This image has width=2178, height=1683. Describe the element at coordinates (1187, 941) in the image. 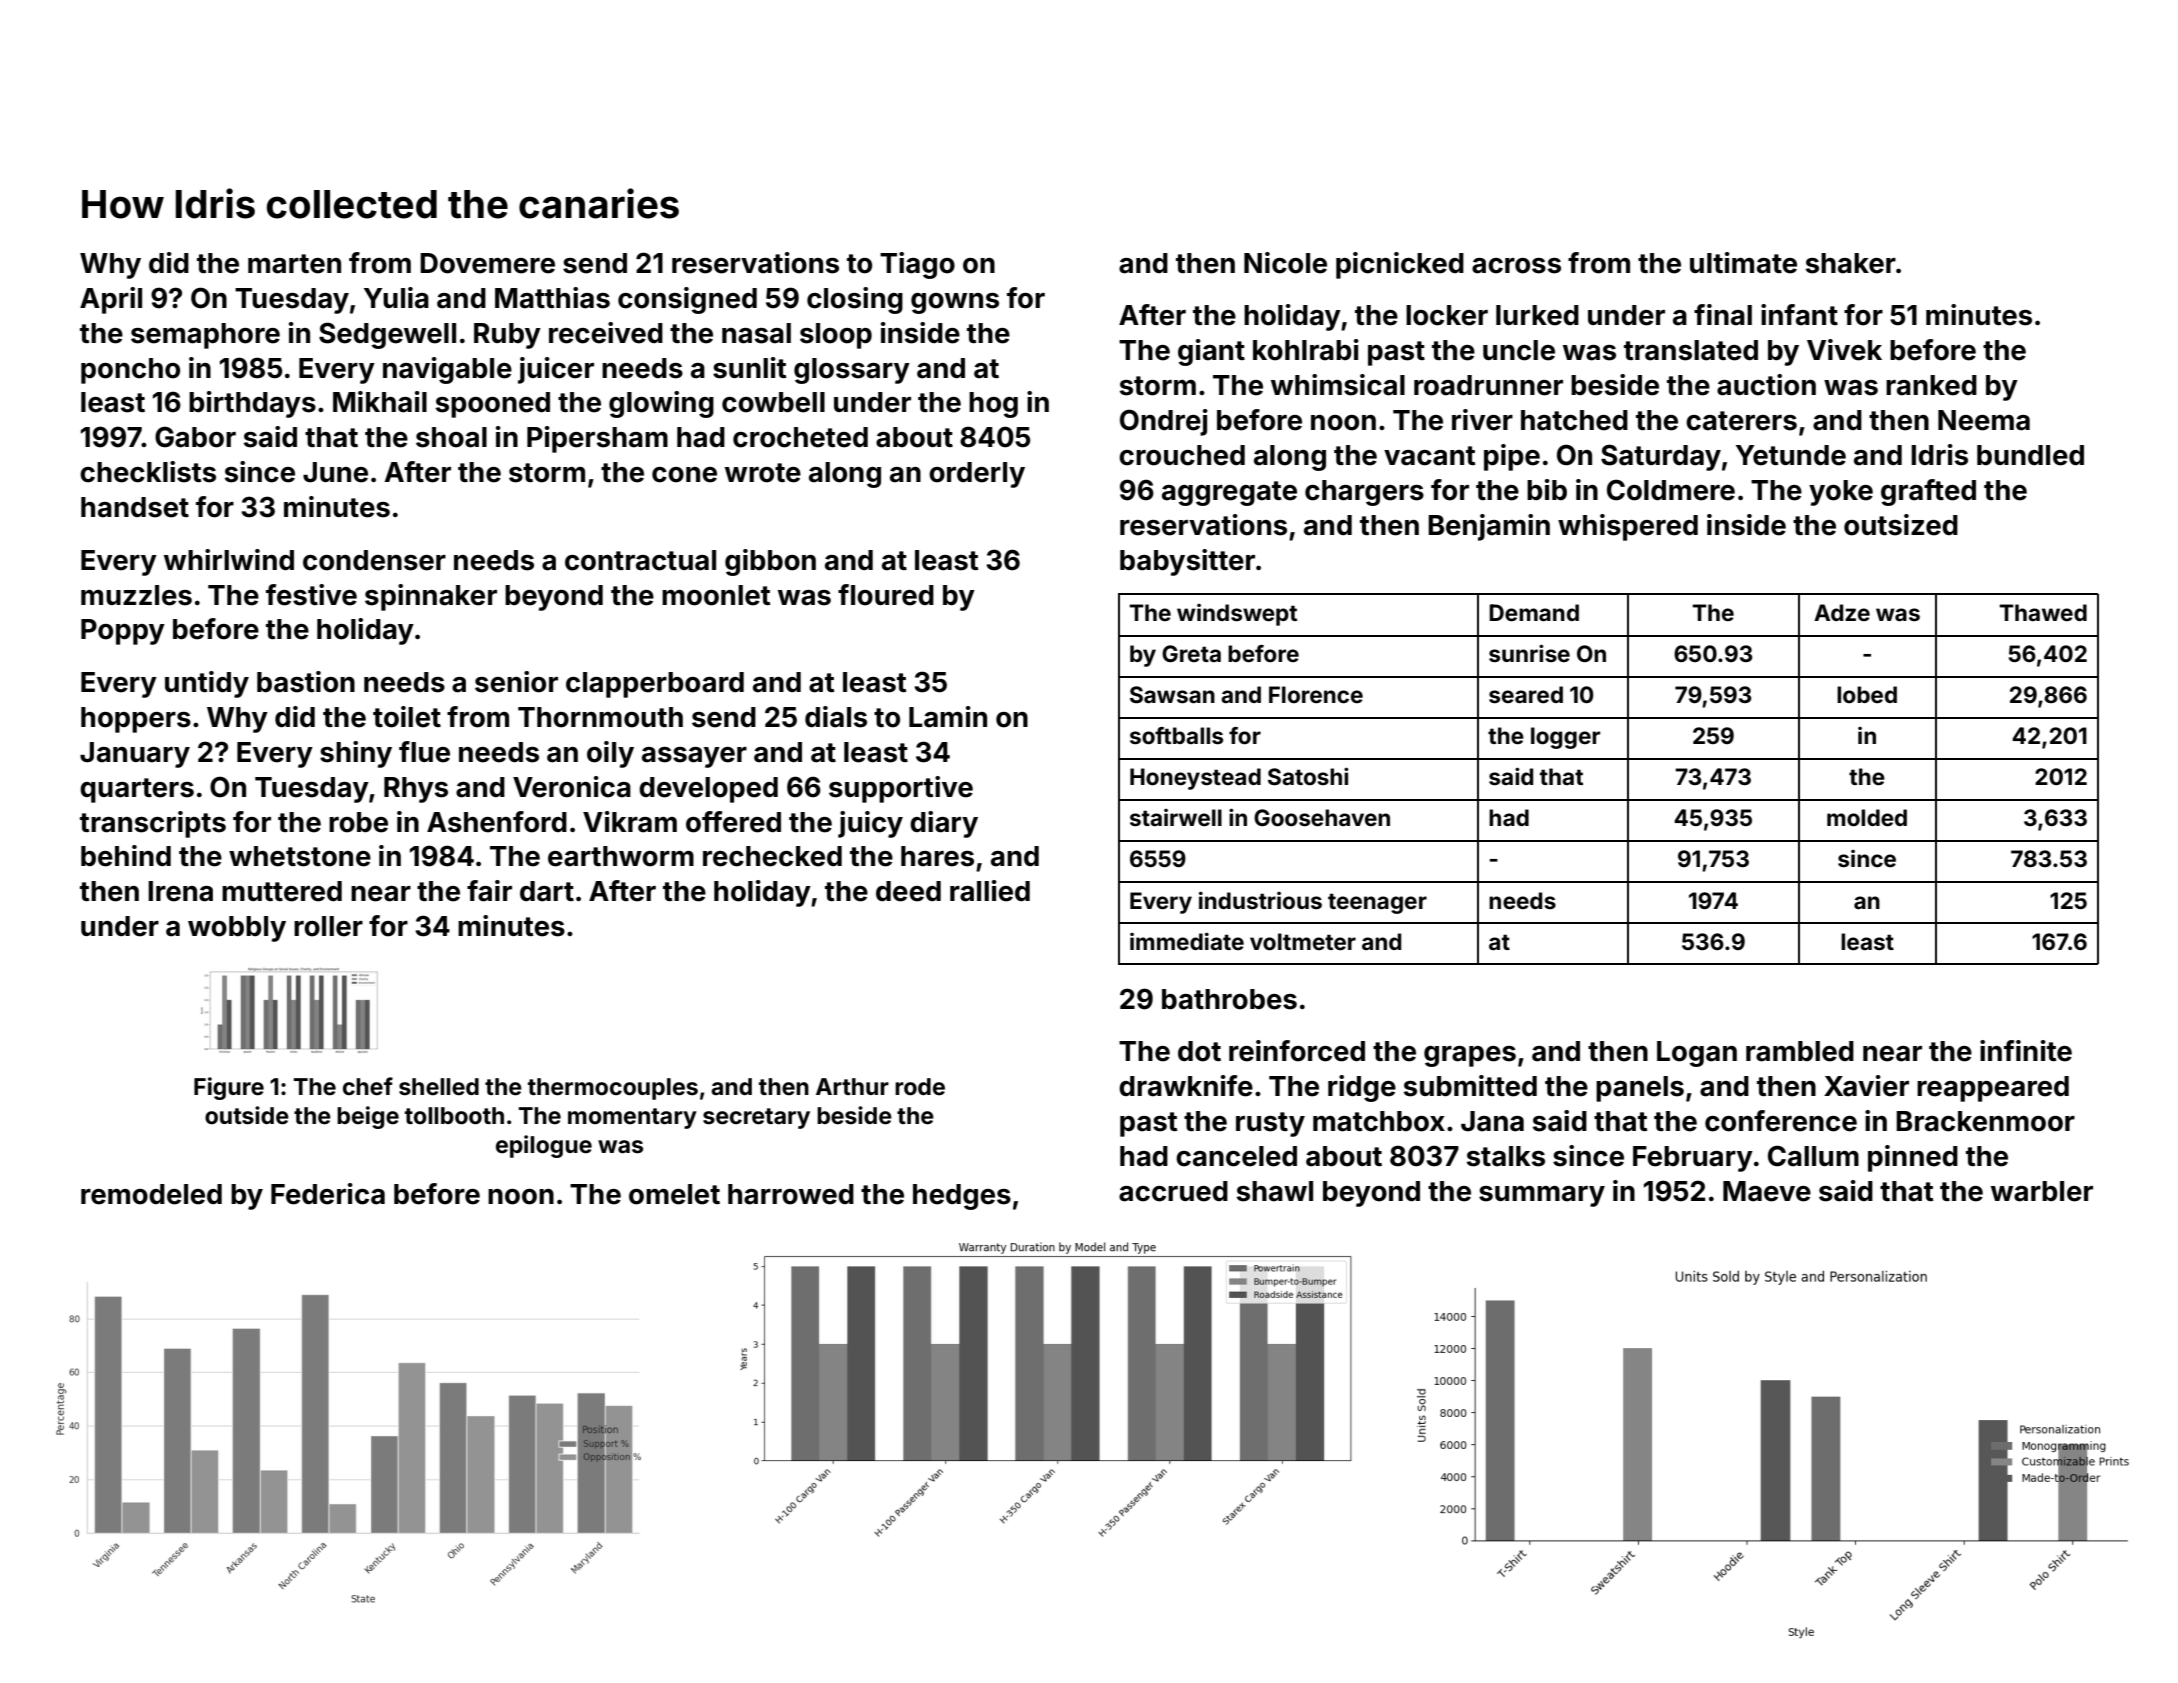

I see `immediate` at that location.
